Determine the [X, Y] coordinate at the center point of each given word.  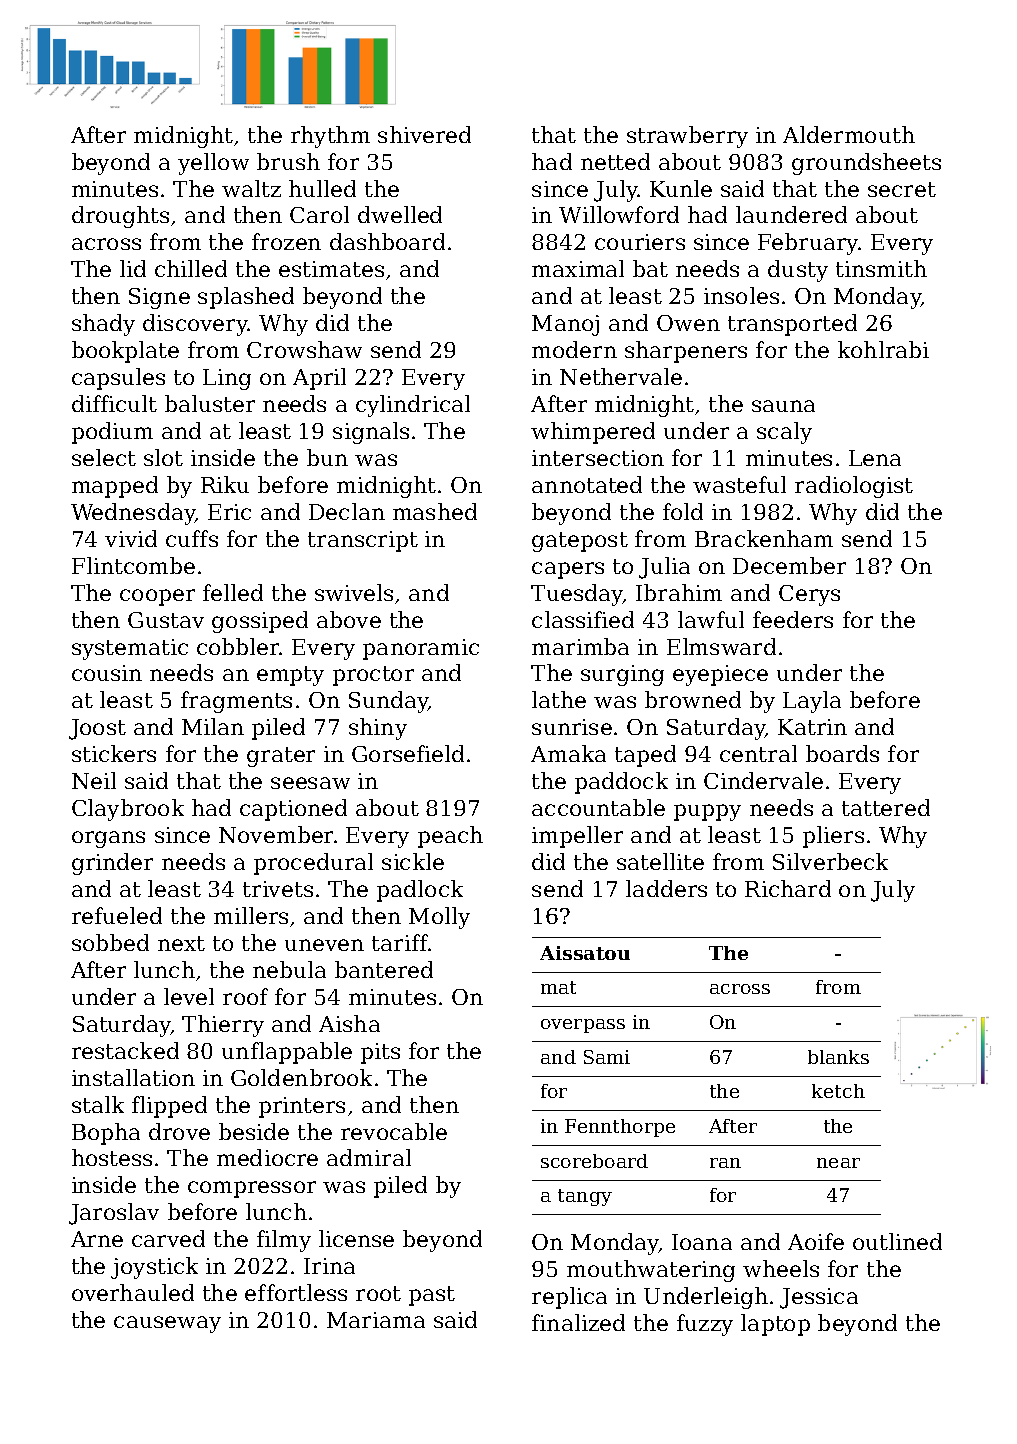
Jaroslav [114, 1214]
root [378, 1293]
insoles [741, 295]
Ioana [702, 1242]
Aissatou [585, 953]
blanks [838, 1057]
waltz [251, 188]
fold [683, 511]
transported [792, 325]
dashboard [387, 241]
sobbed [110, 942]
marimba [580, 646]
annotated [587, 484]
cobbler [238, 646]
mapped [115, 487]
